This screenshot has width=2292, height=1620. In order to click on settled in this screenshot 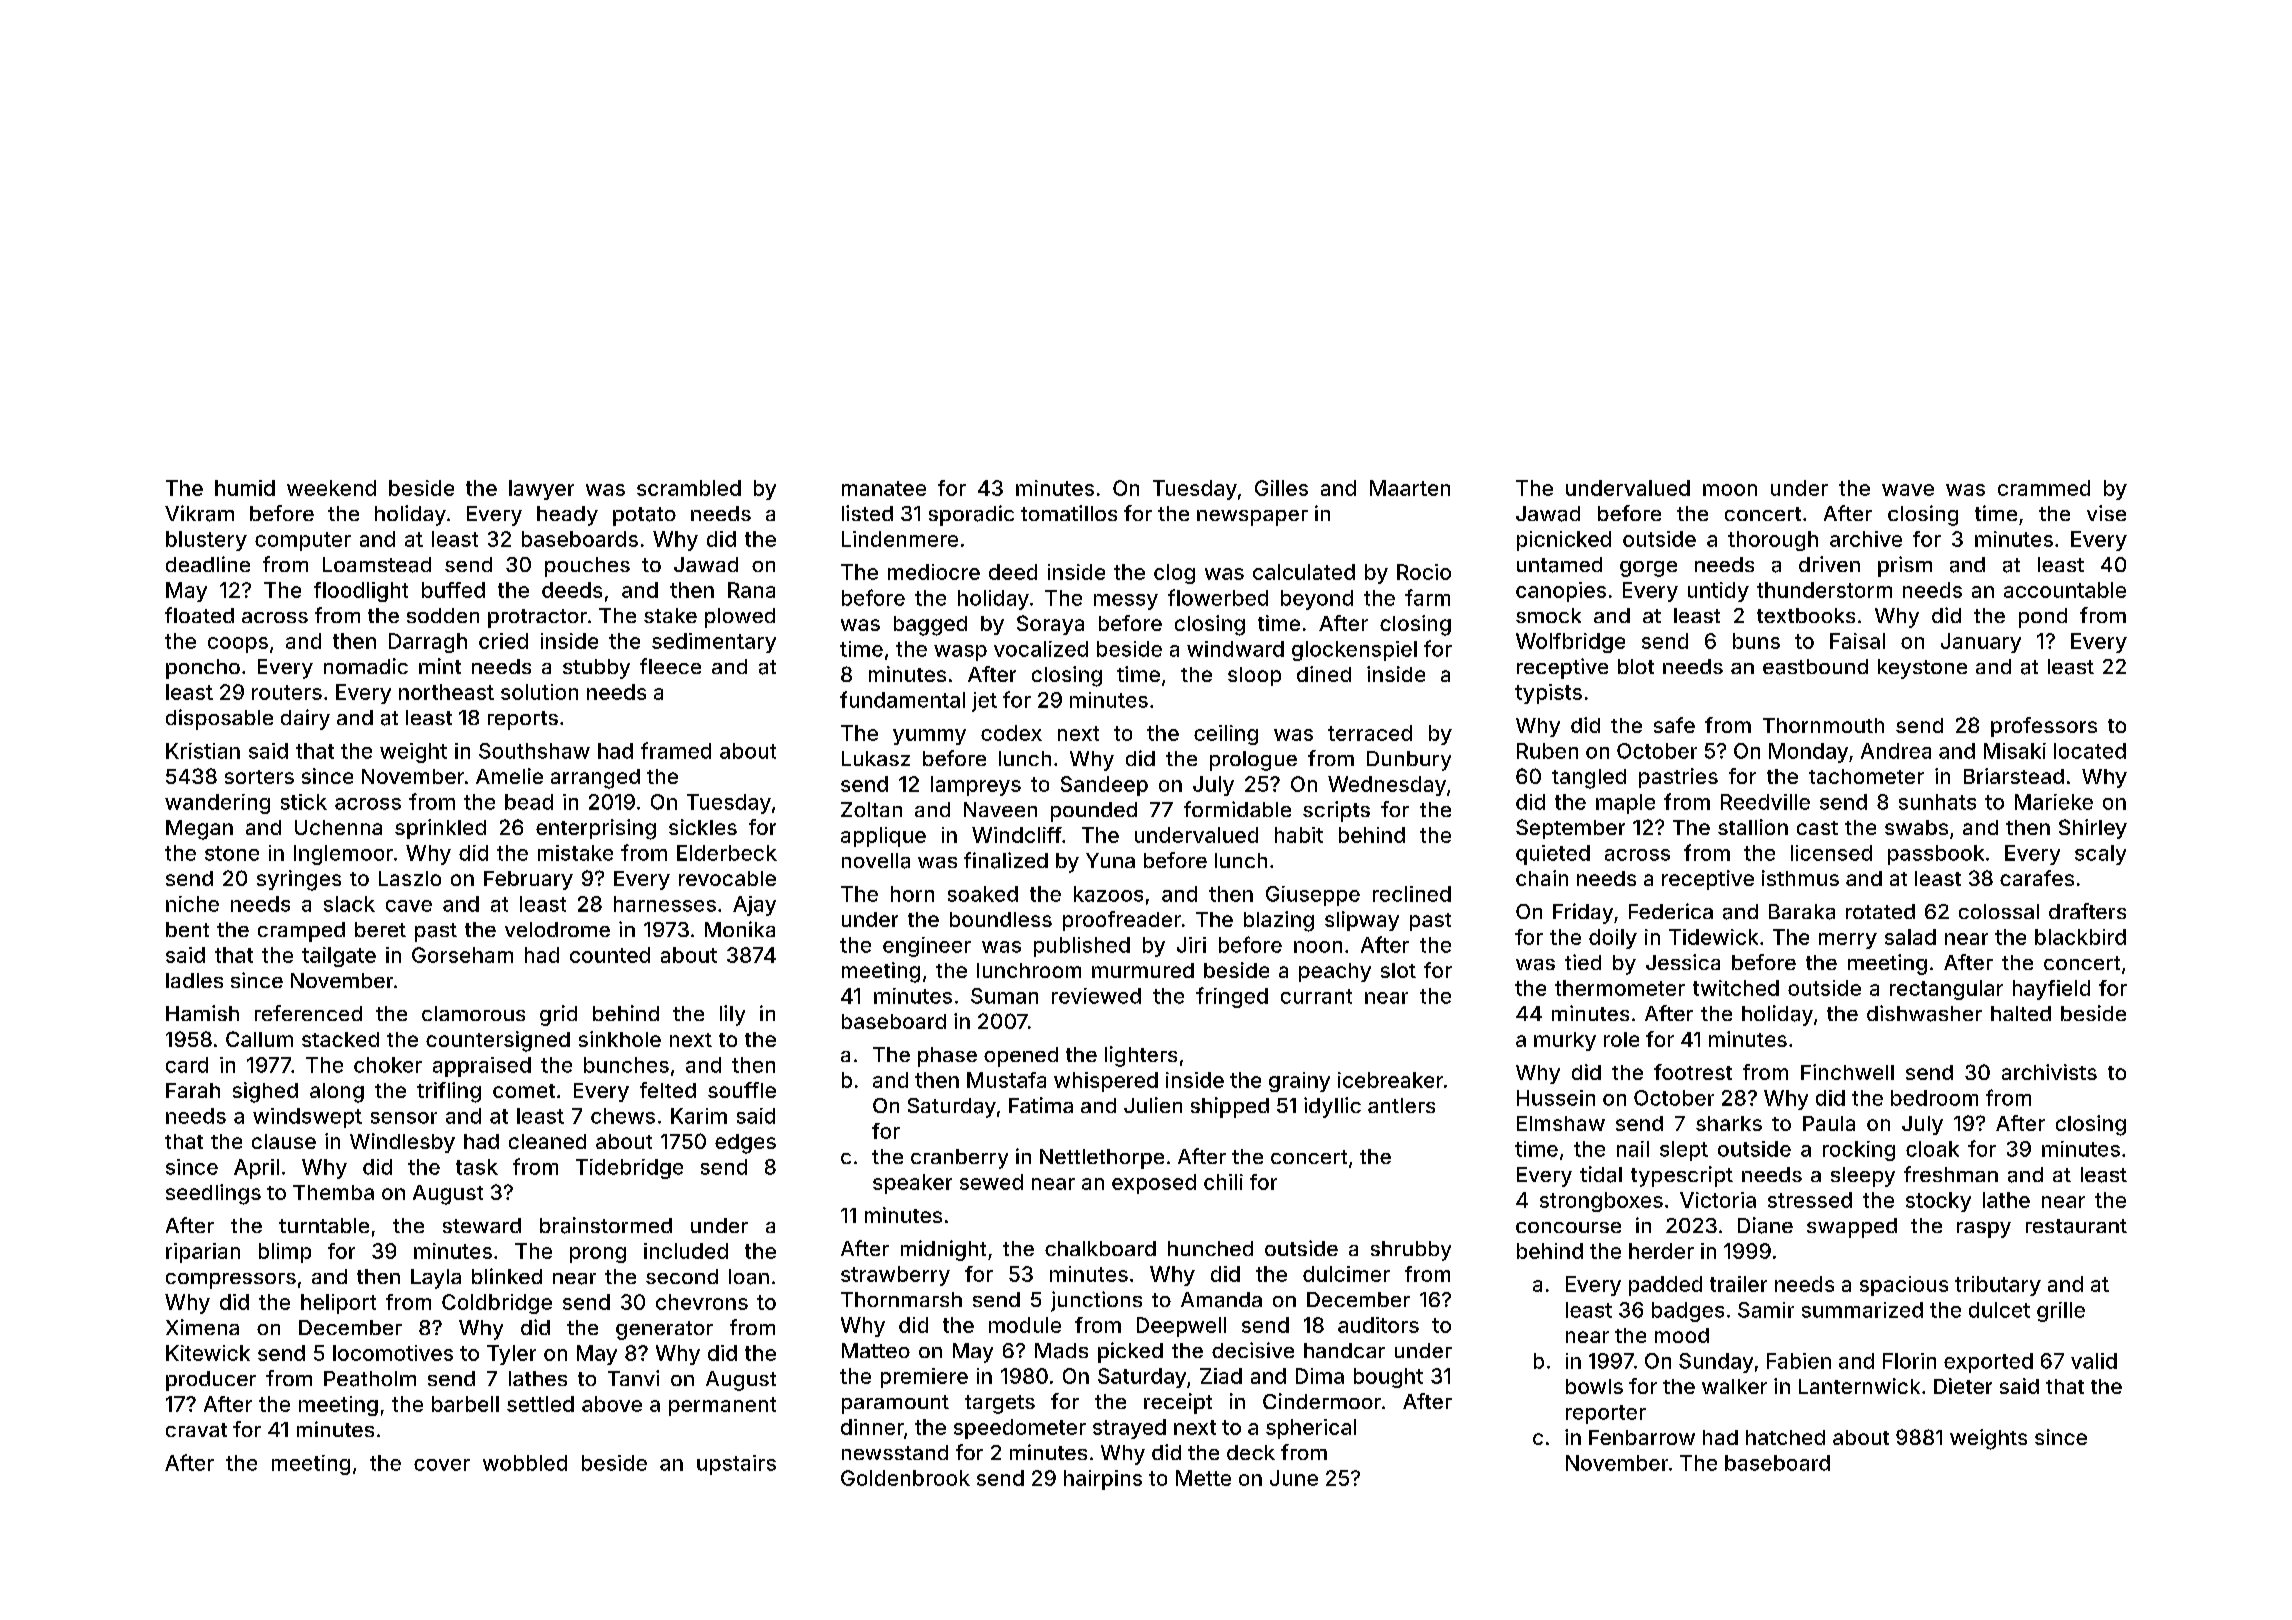, I will do `click(540, 1404)`.
